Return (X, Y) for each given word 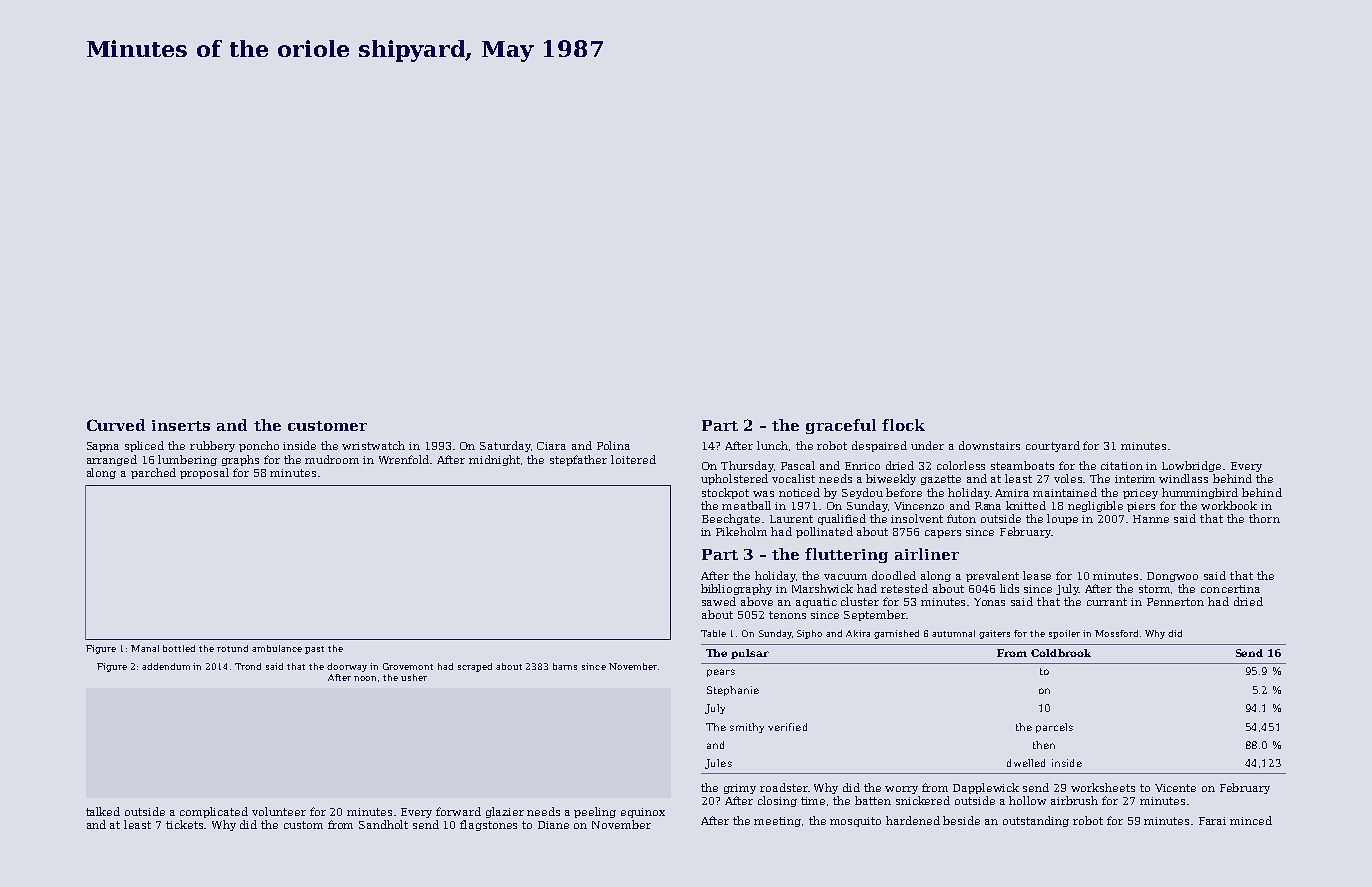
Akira (858, 633)
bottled (179, 648)
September (875, 615)
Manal (145, 648)
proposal (204, 473)
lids (1009, 588)
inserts (181, 425)
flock (903, 425)
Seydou (862, 493)
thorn (1264, 518)
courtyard (1053, 446)
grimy (740, 789)
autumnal (953, 633)
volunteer (279, 811)
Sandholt (383, 824)
